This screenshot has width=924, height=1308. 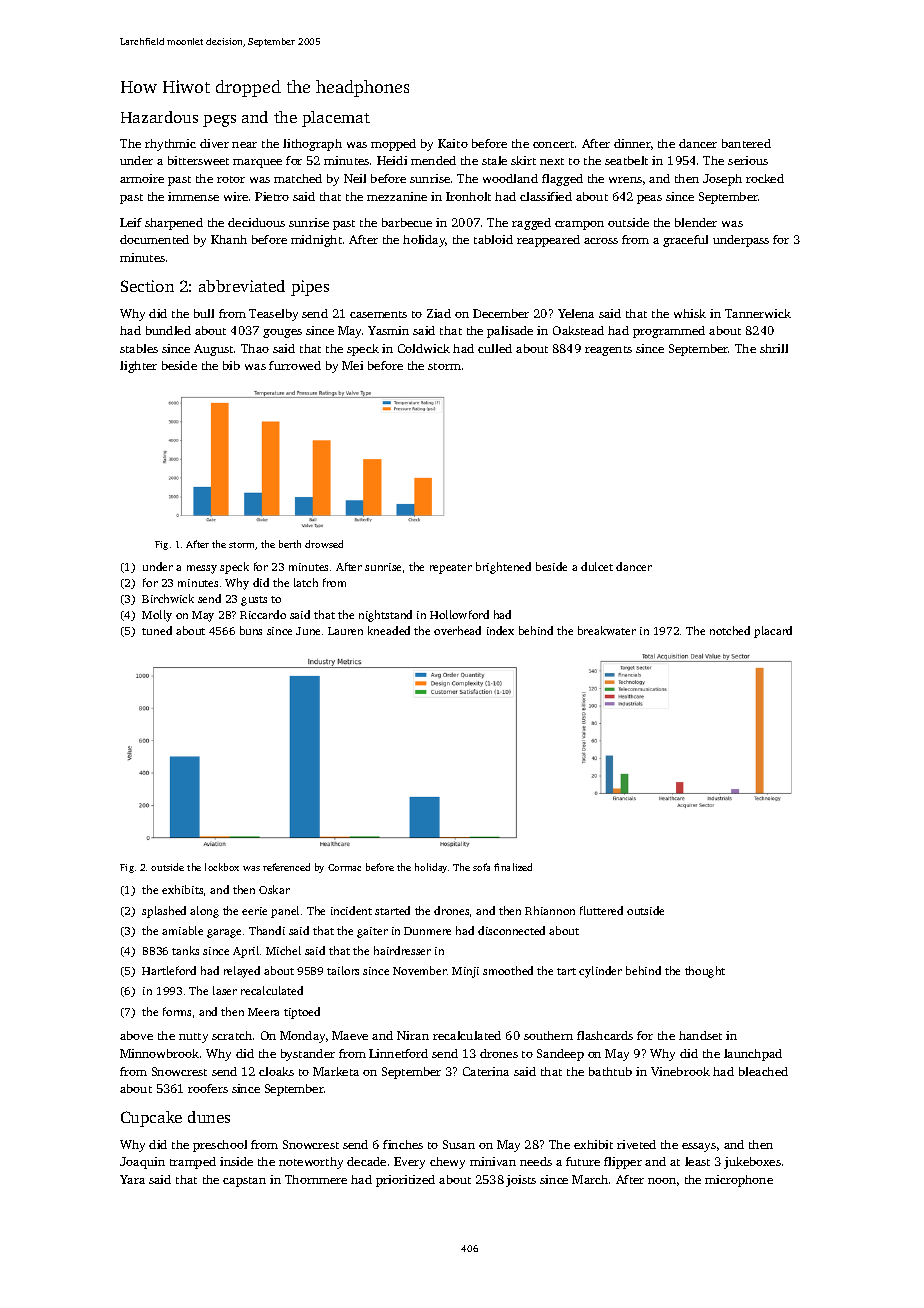 I want to click on cloaks, so click(x=276, y=1071).
